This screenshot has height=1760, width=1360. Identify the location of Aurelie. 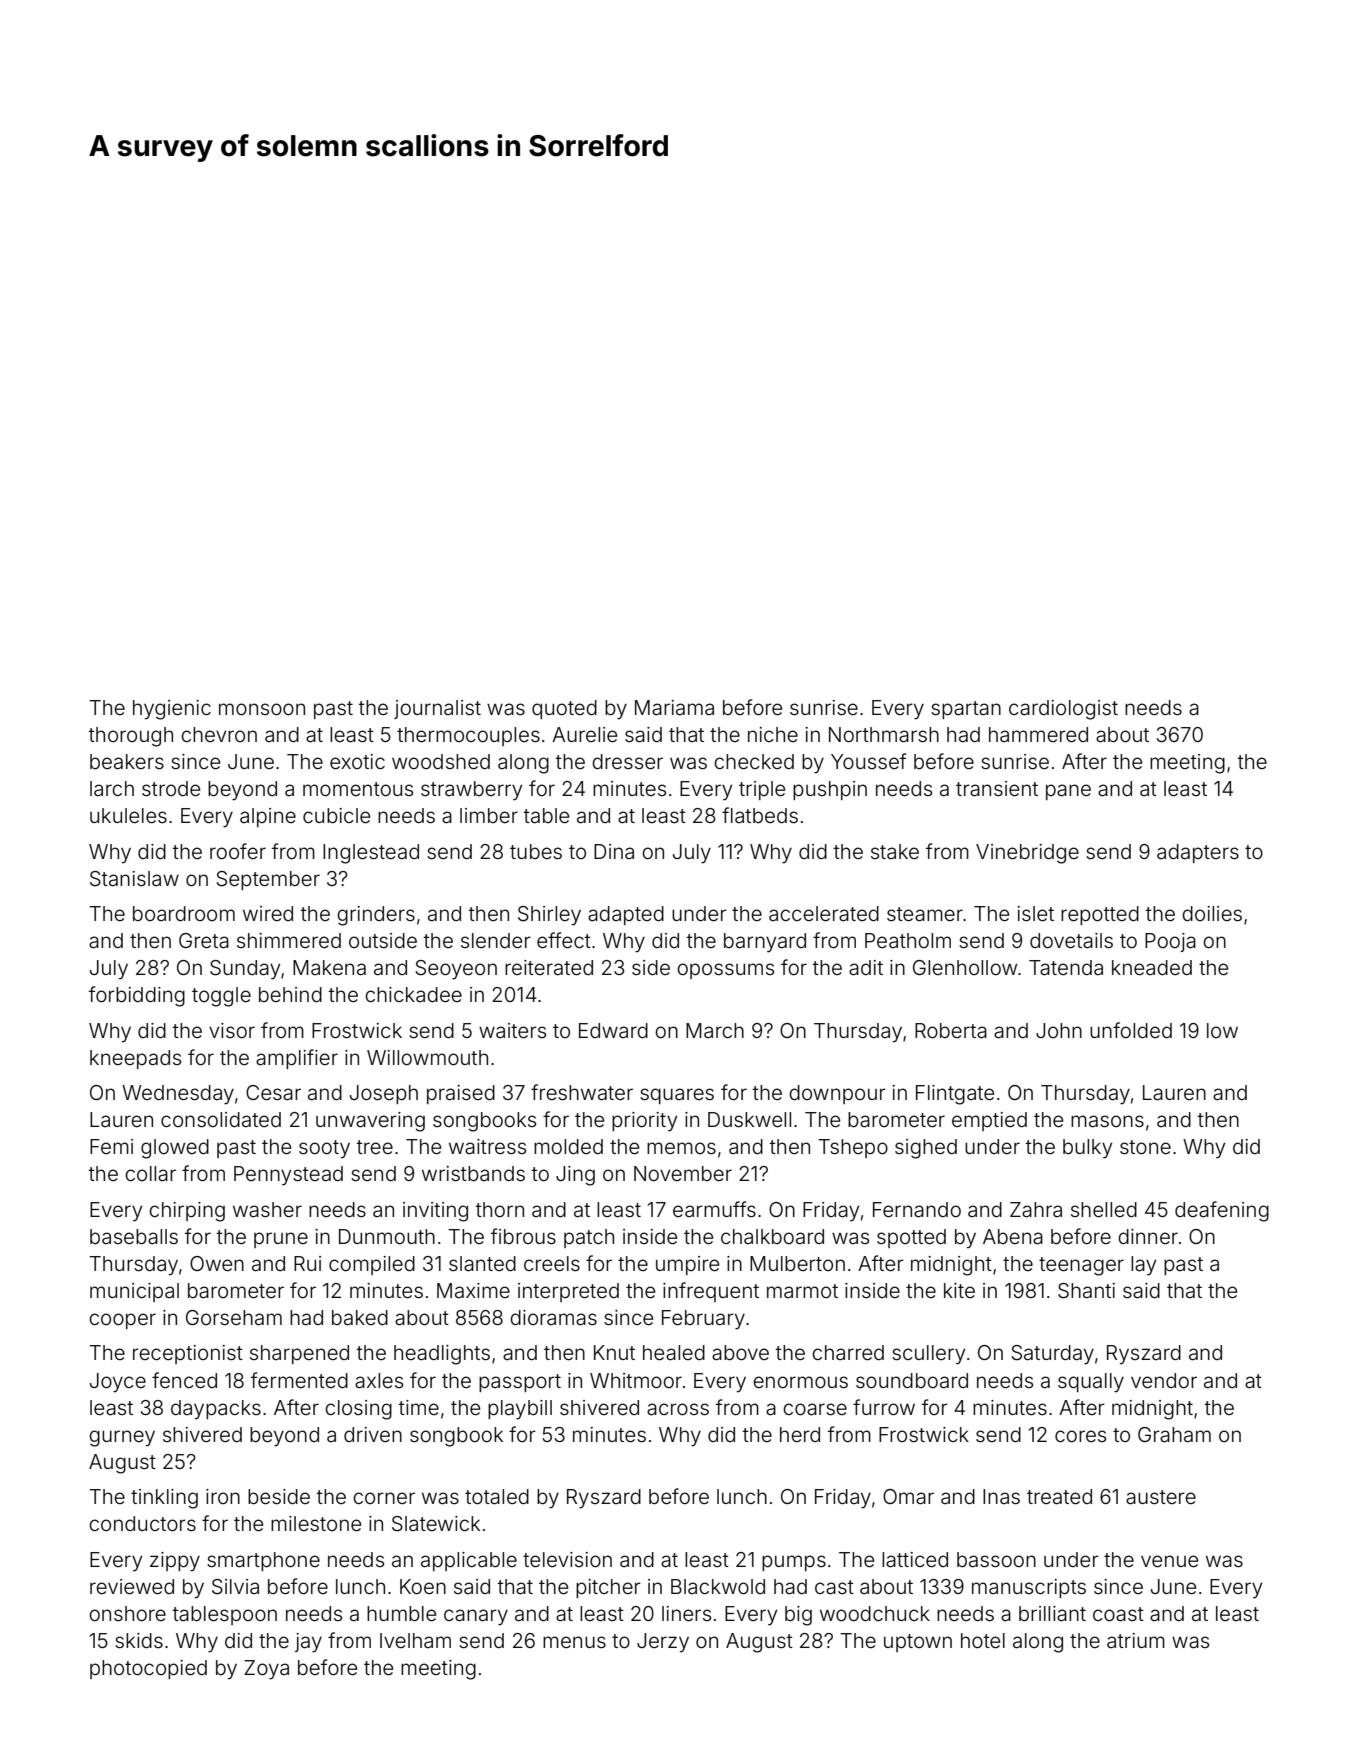
(584, 734).
